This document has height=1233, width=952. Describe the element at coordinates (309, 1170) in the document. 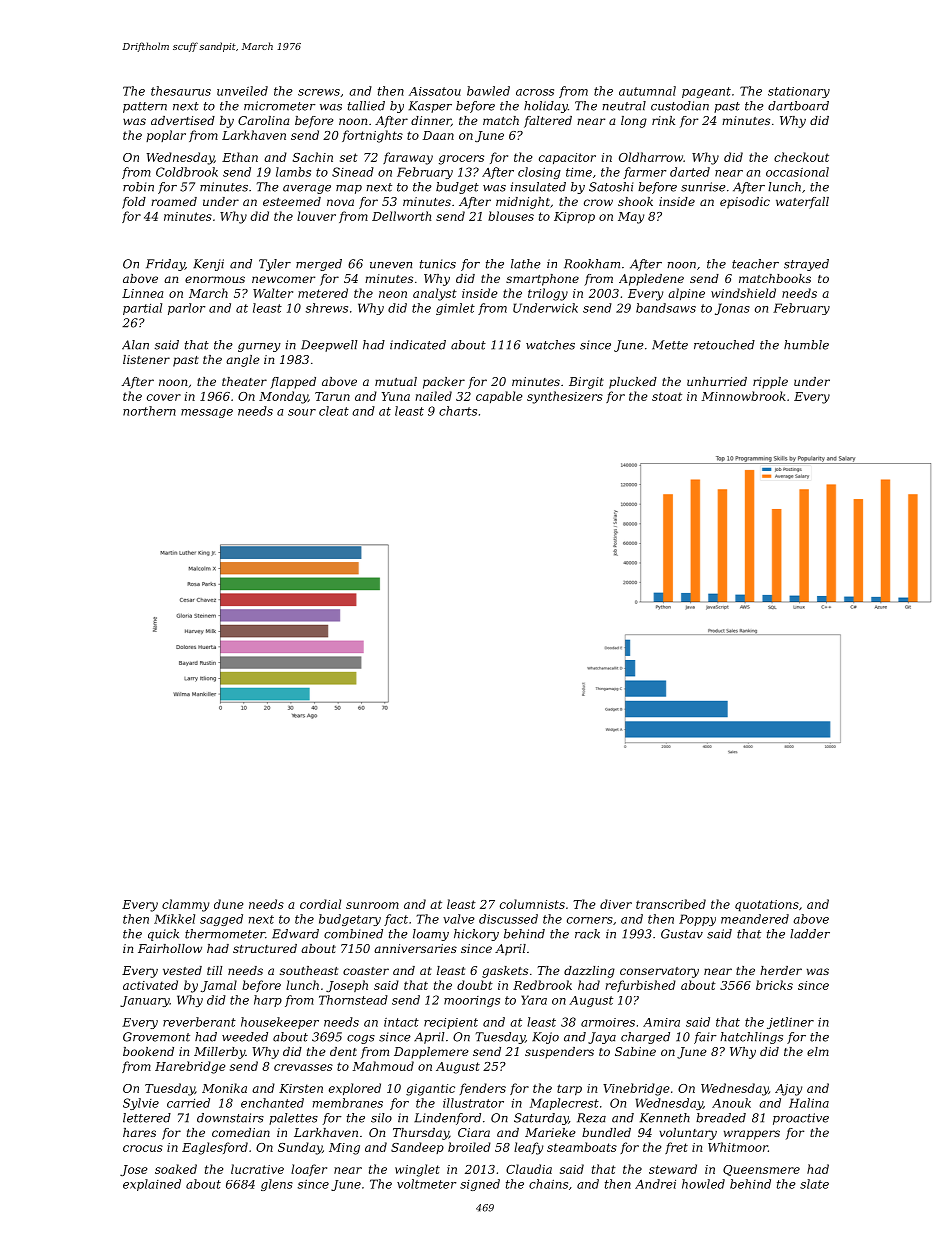

I see `loafer` at that location.
